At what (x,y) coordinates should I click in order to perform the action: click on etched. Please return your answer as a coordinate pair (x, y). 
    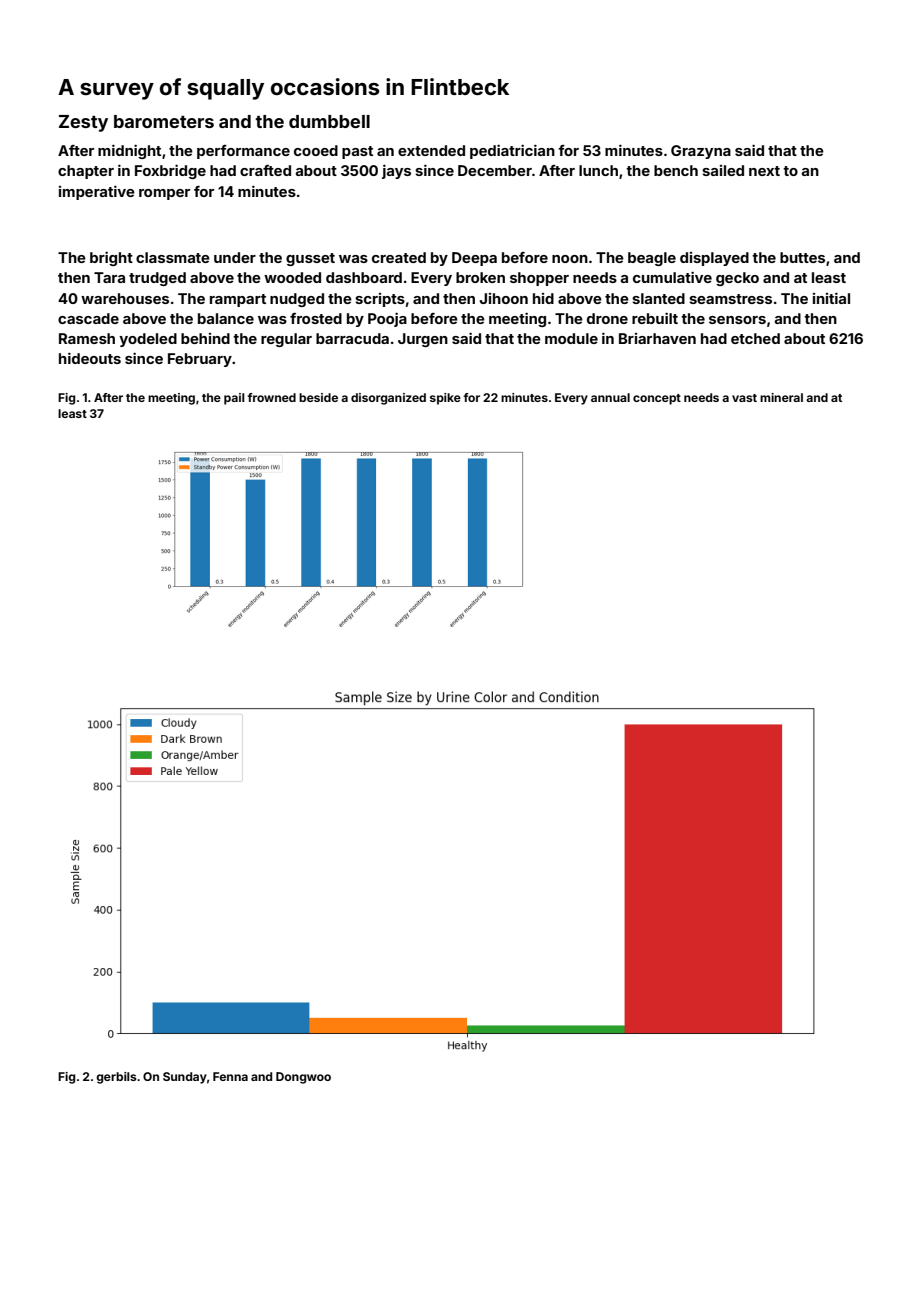
    Looking at the image, I should click on (755, 338).
